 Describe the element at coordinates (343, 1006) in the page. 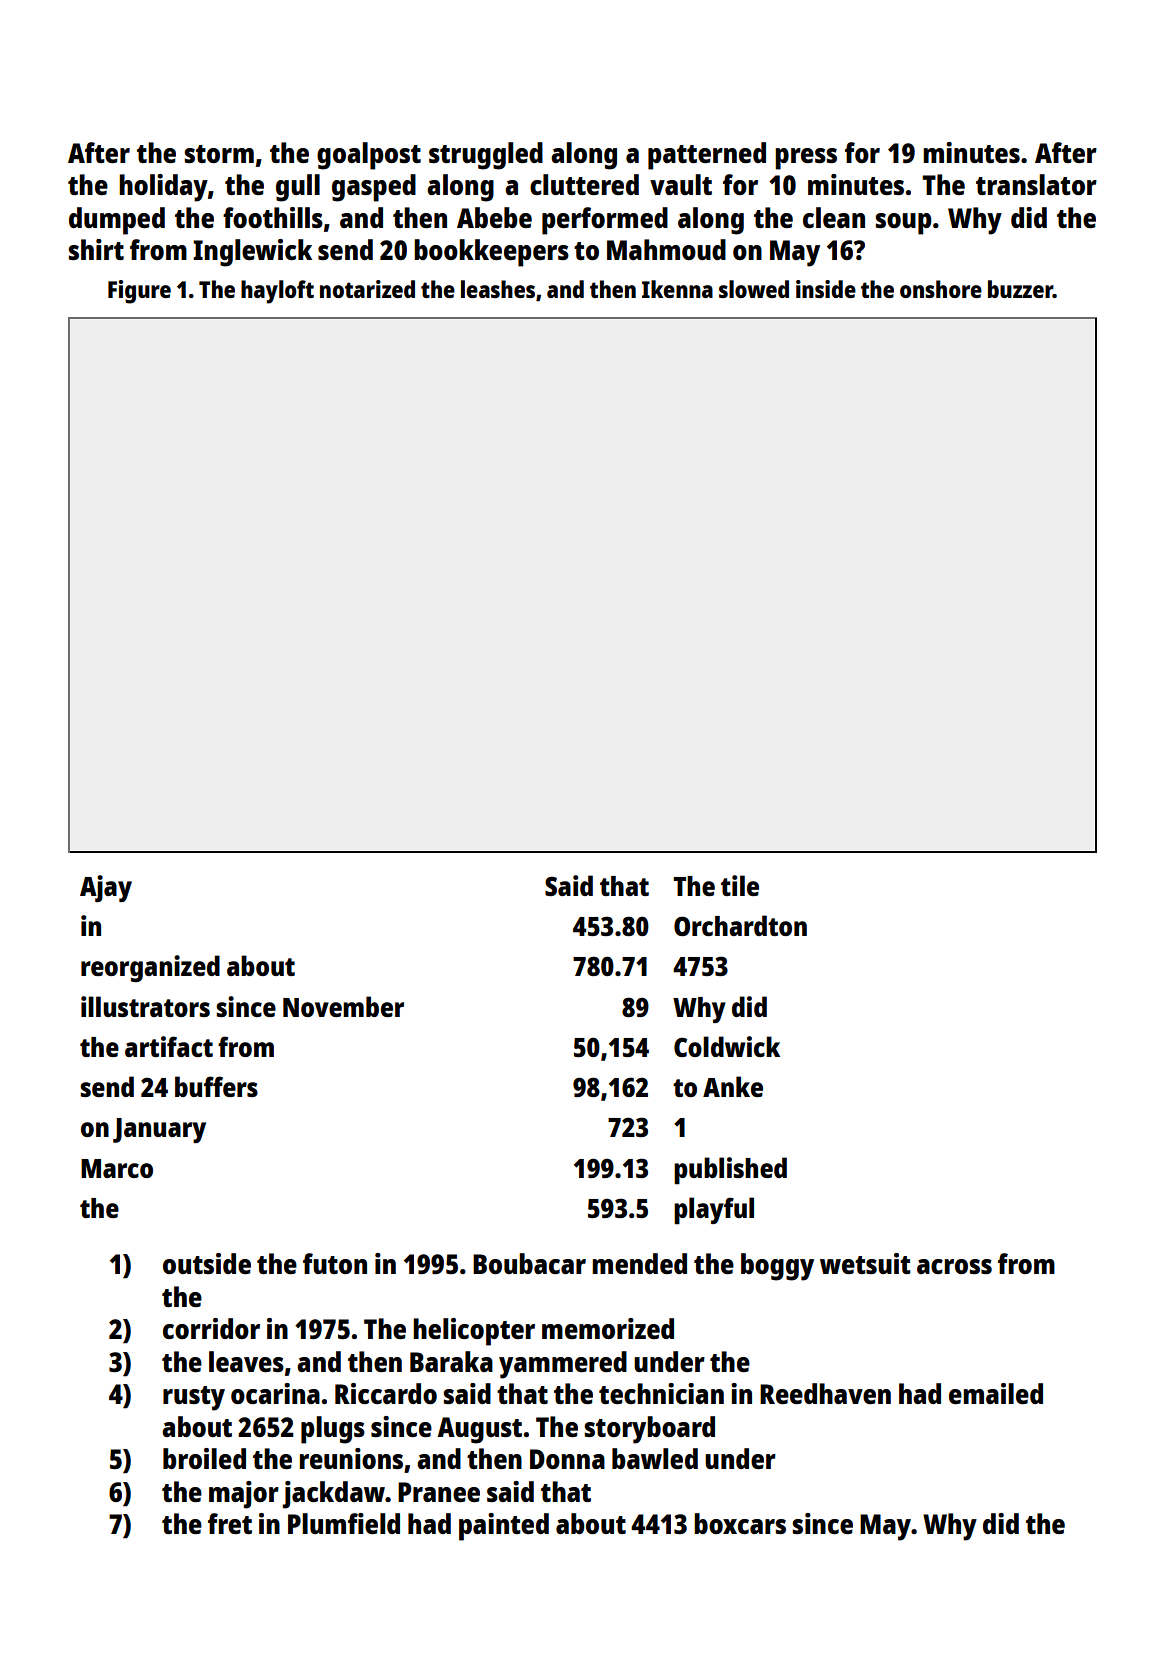

I see `November` at that location.
